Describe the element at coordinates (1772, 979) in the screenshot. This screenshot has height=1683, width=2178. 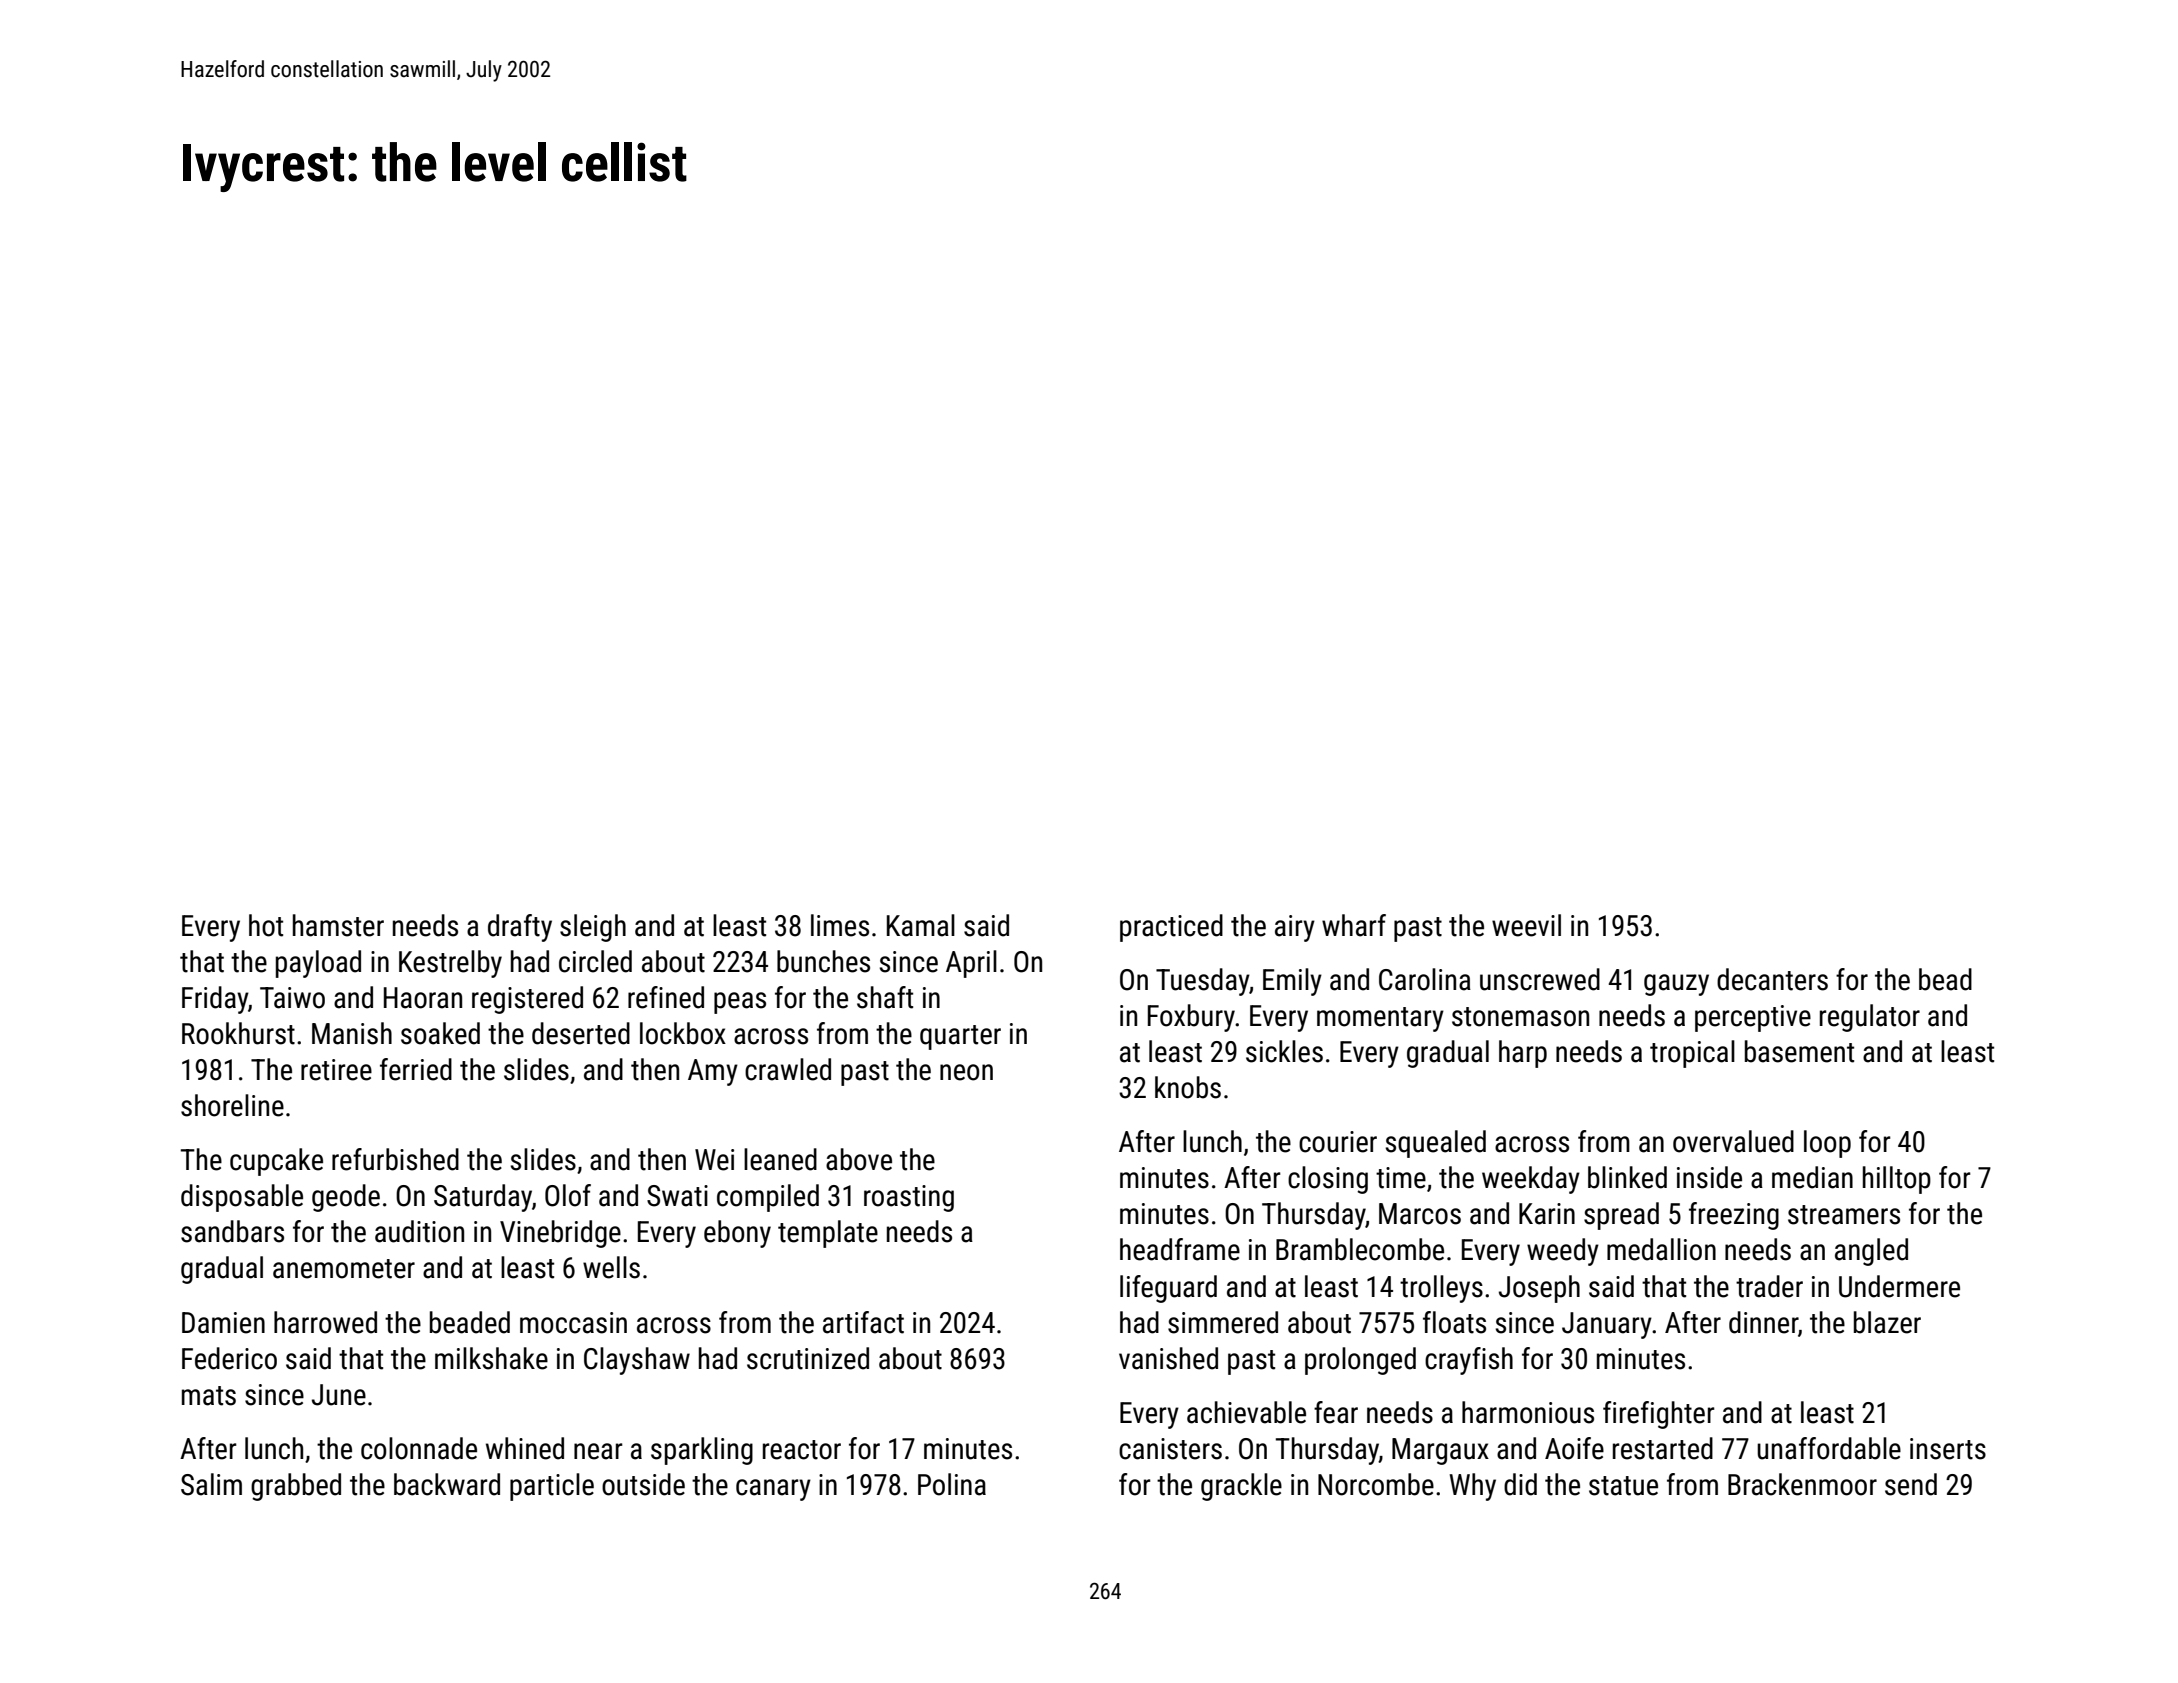
I see `decanters` at that location.
